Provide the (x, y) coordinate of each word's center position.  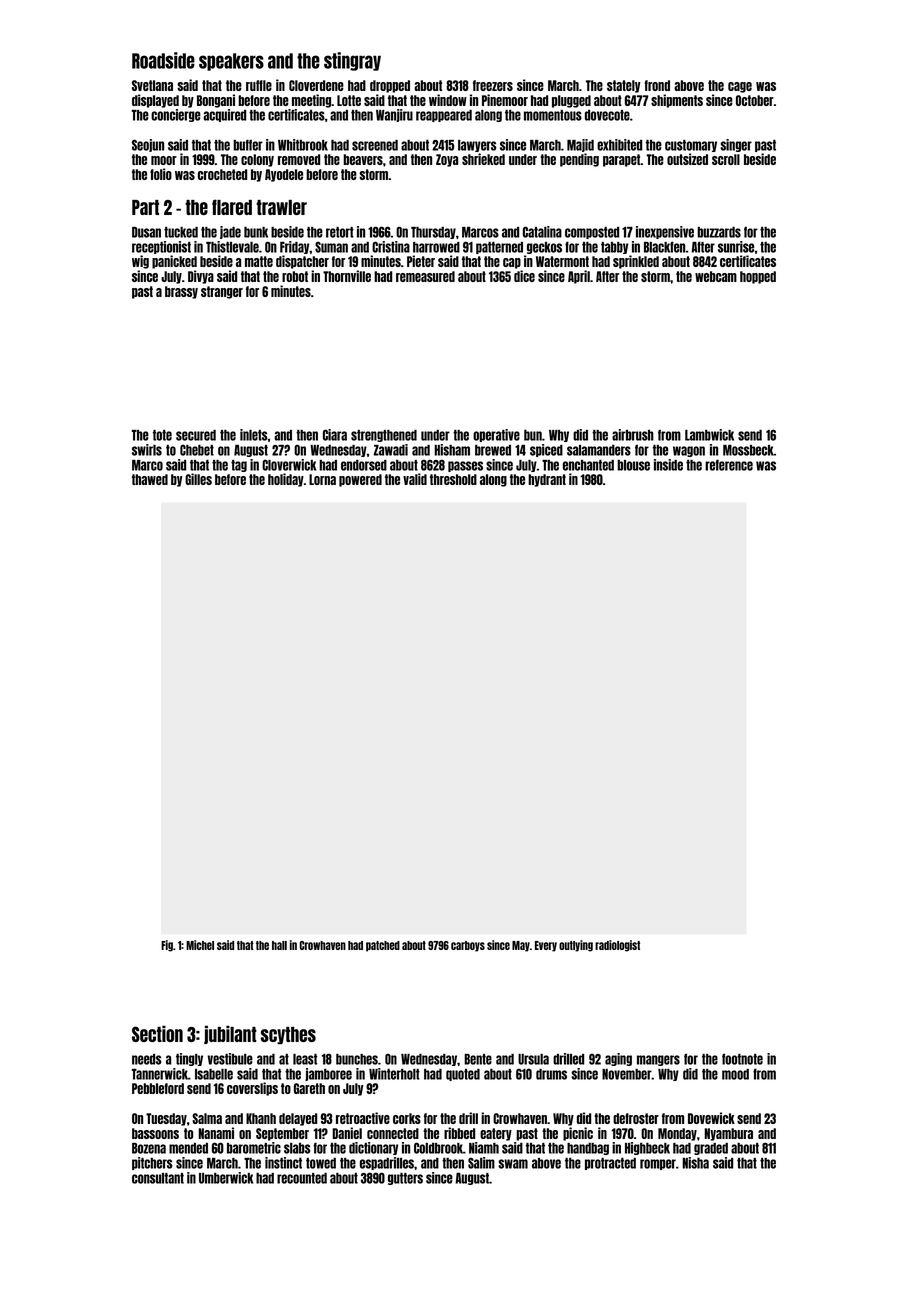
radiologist (617, 946)
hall (279, 945)
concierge (176, 115)
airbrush (633, 435)
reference (729, 465)
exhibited (619, 145)
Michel (200, 945)
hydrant (547, 480)
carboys (468, 946)
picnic (578, 1134)
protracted (610, 1164)
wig (140, 262)
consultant (158, 1178)
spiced (546, 450)
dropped (390, 86)
